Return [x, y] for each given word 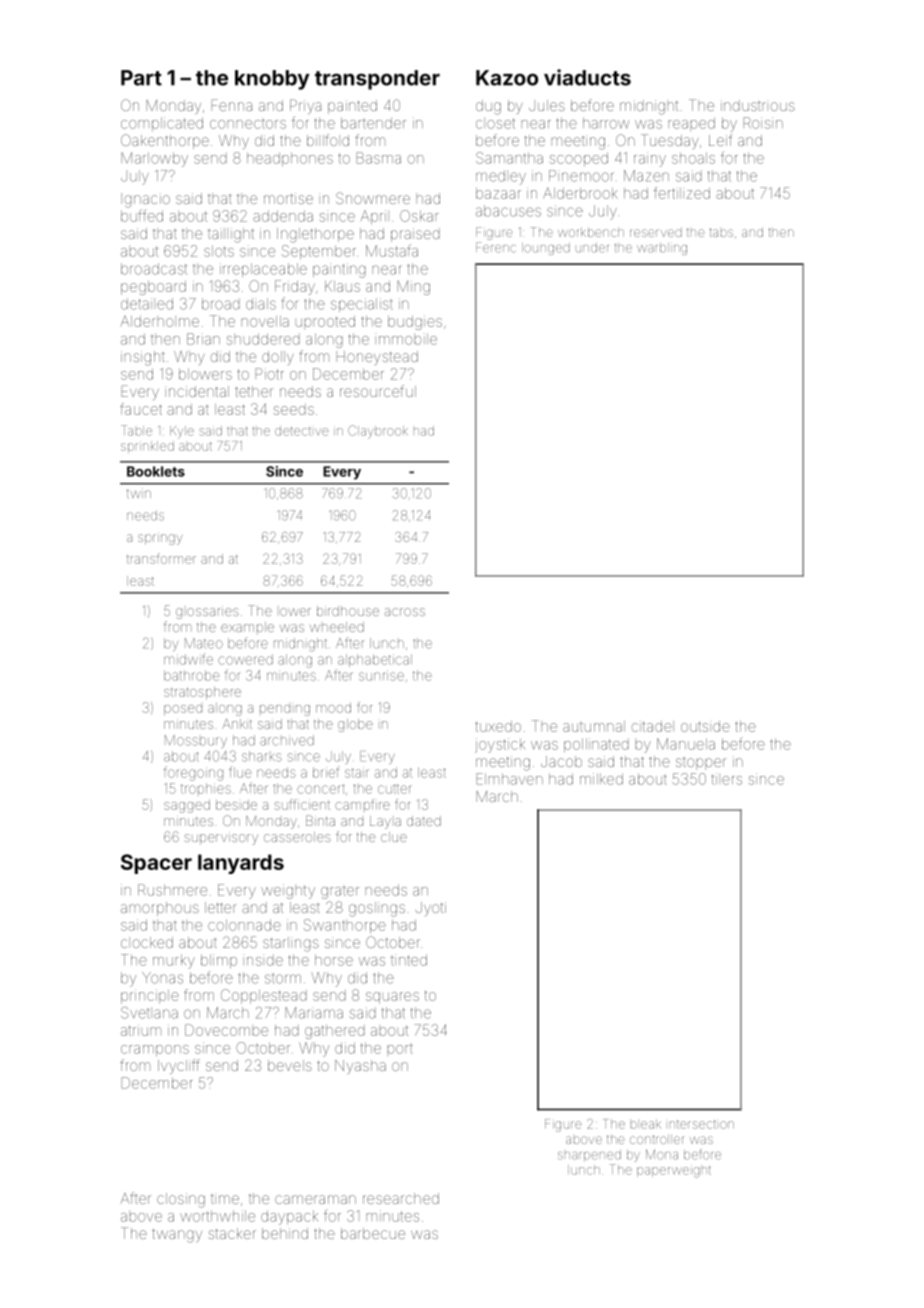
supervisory [221, 839]
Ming [413, 287]
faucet [141, 409]
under [592, 248]
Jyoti [431, 909]
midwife [188, 659]
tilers [727, 779]
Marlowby [154, 159]
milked [601, 779]
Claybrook [378, 432]
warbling [662, 249]
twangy [177, 1236]
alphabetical [375, 660]
